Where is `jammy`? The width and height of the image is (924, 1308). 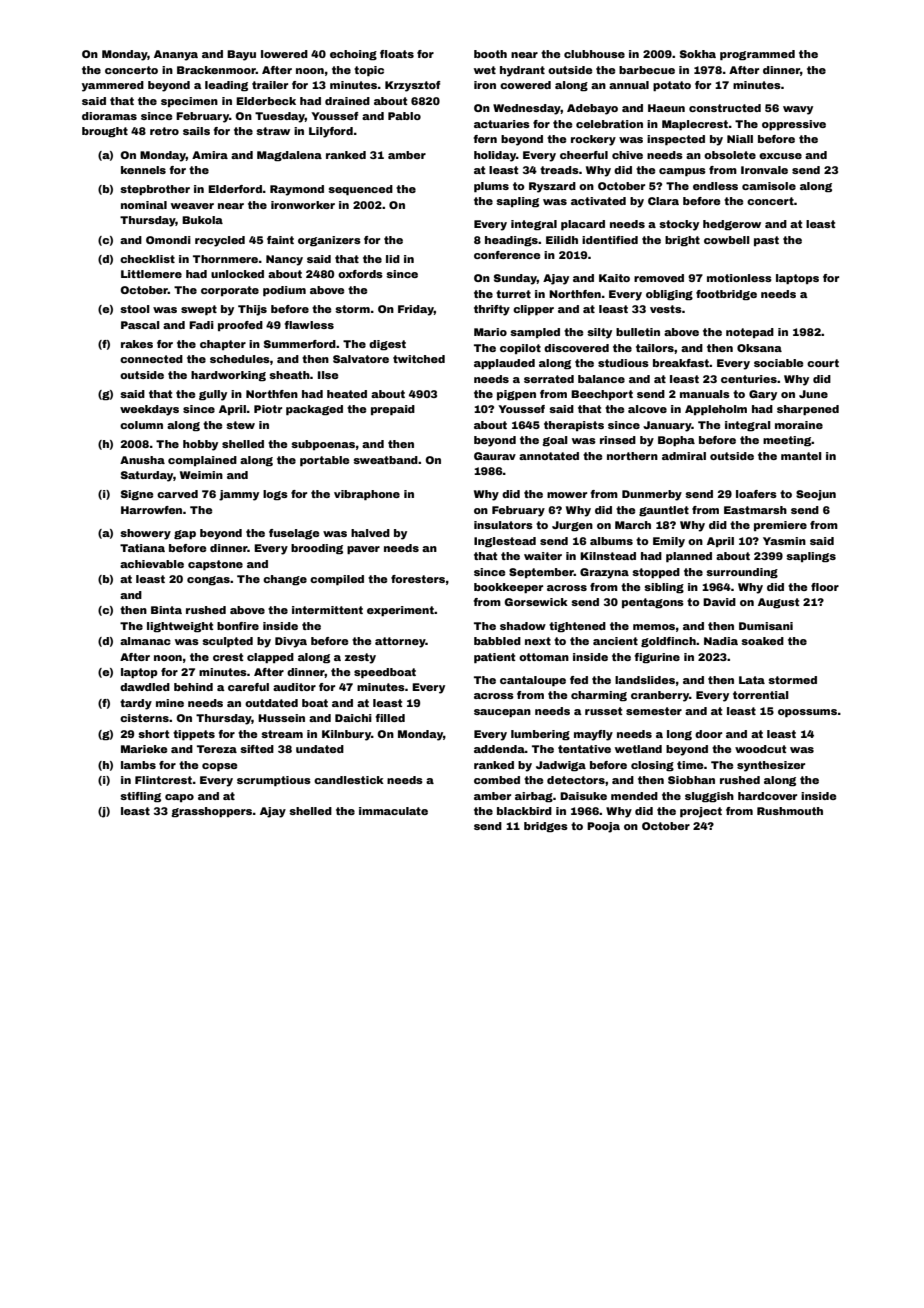 jammy is located at coordinates (239, 495).
